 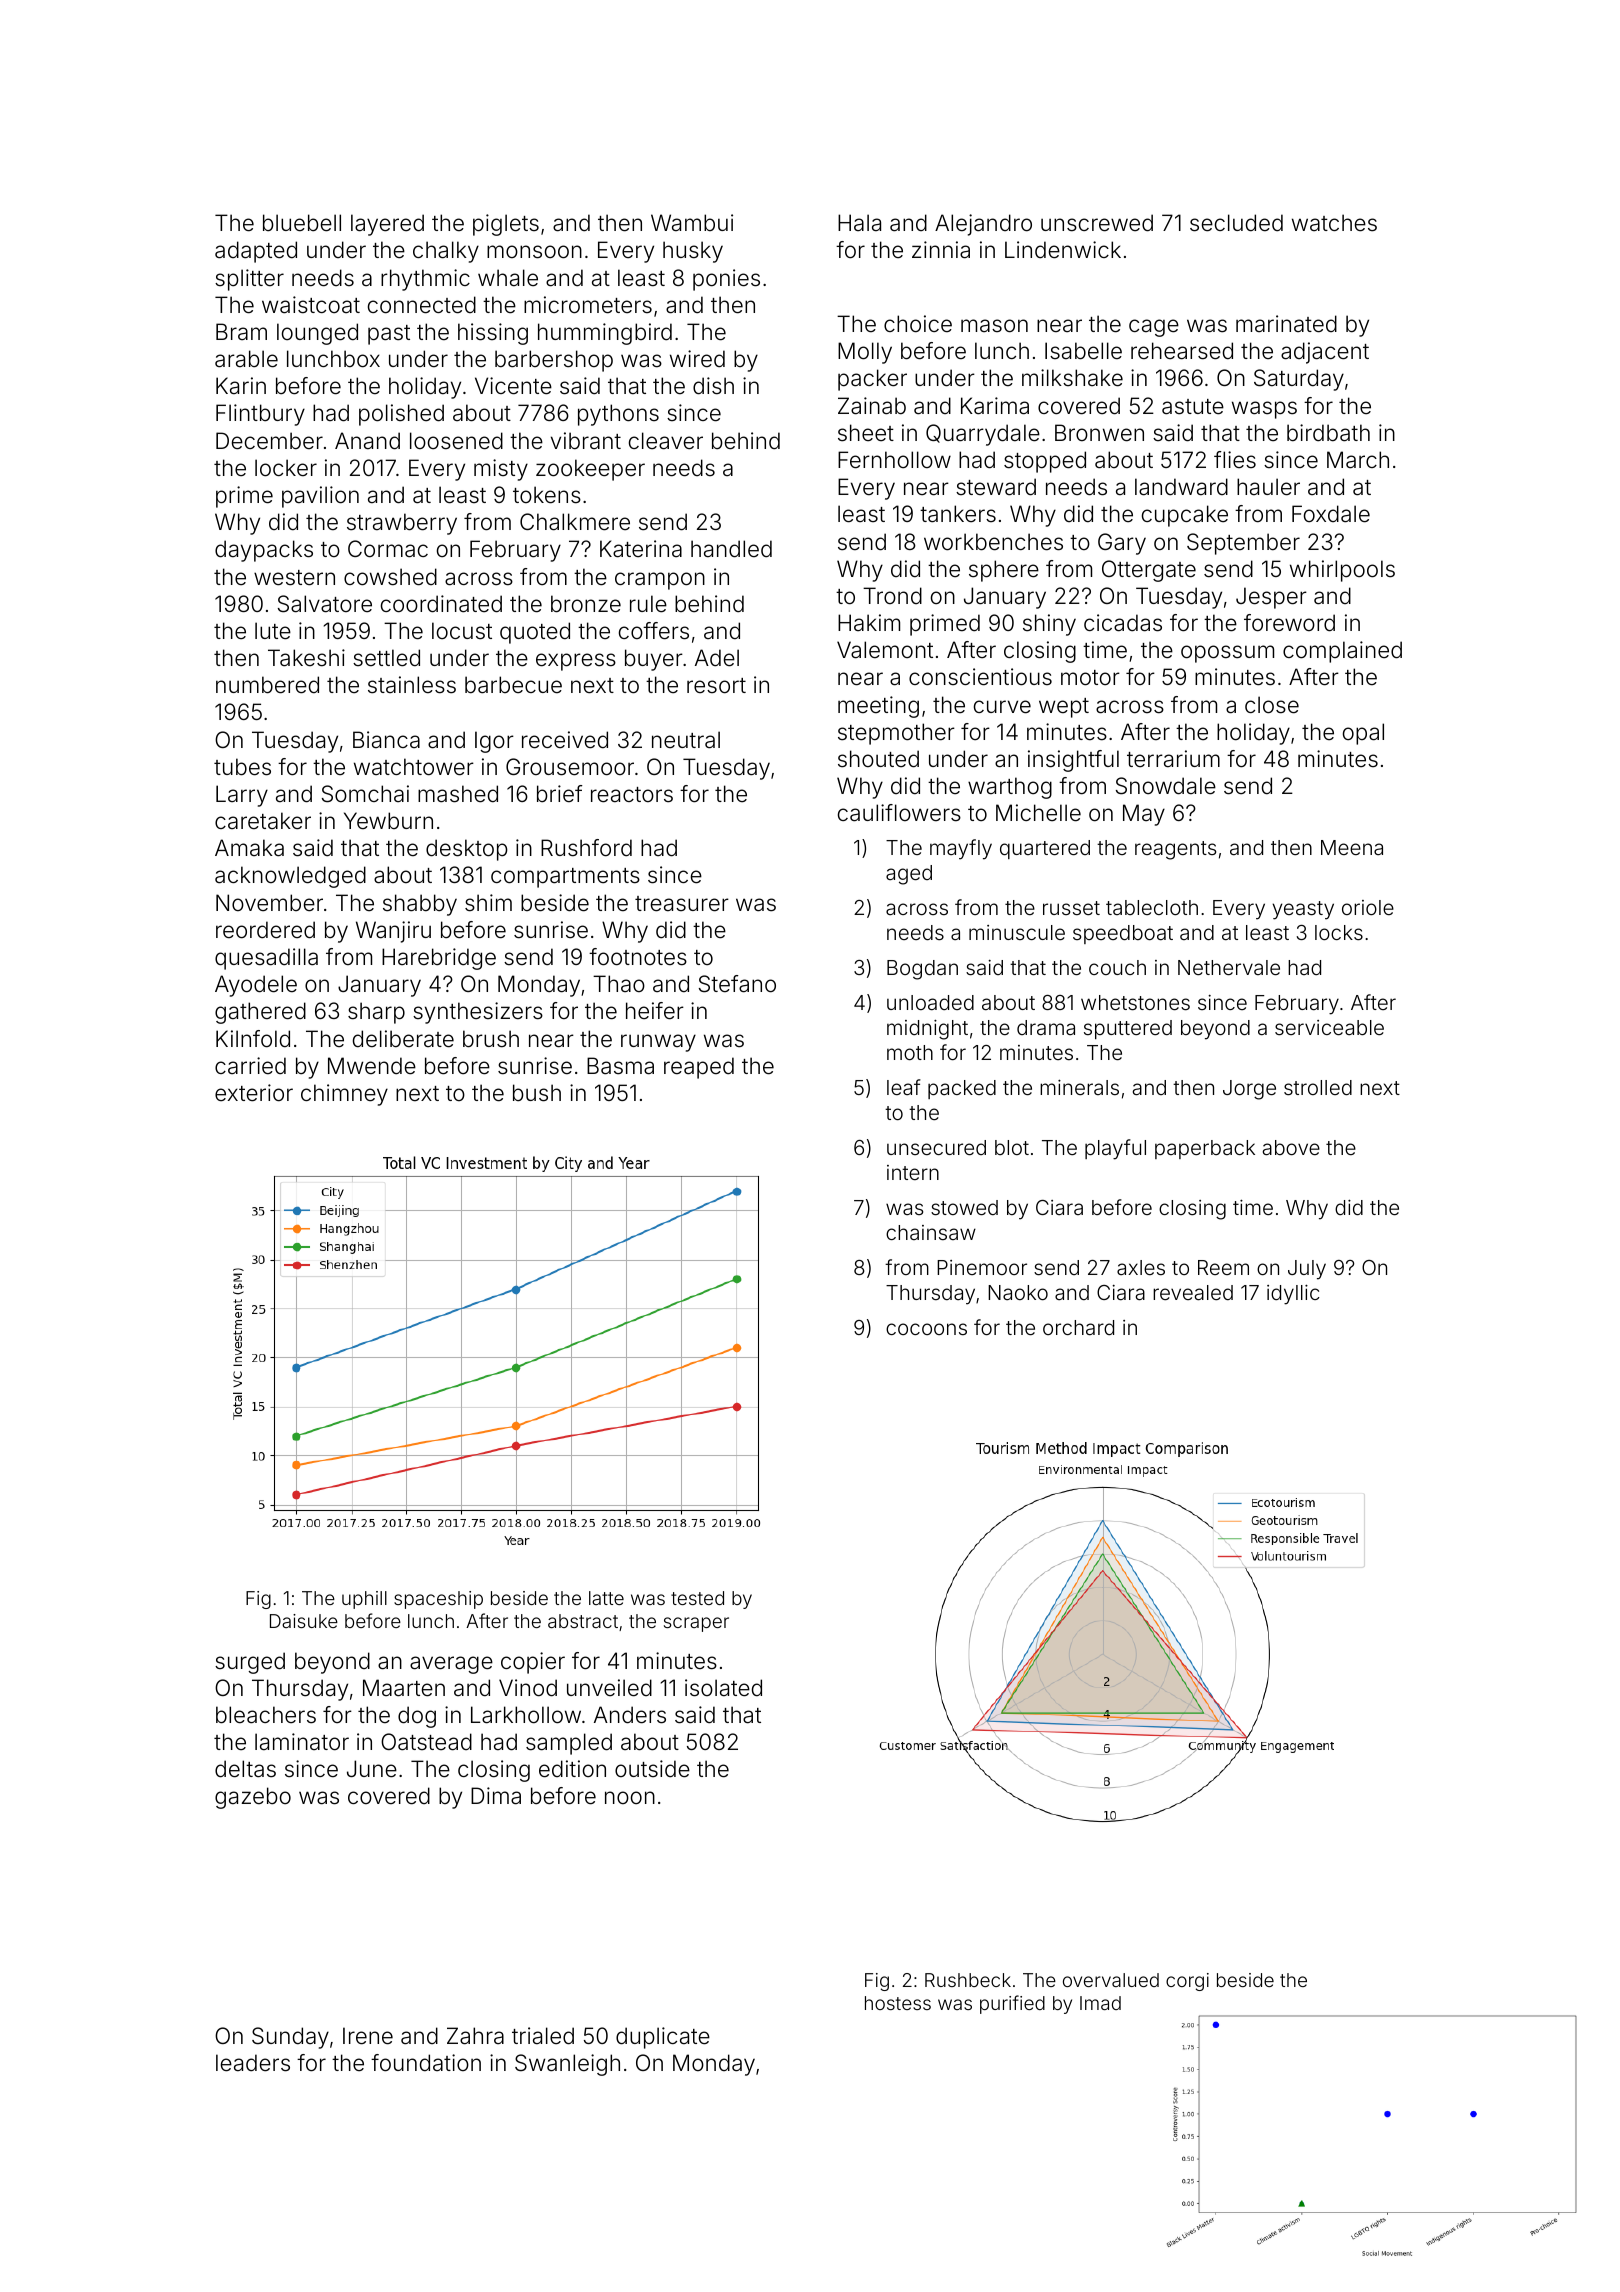 What do you see at coordinates (1342, 652) in the document?
I see `complained` at bounding box center [1342, 652].
